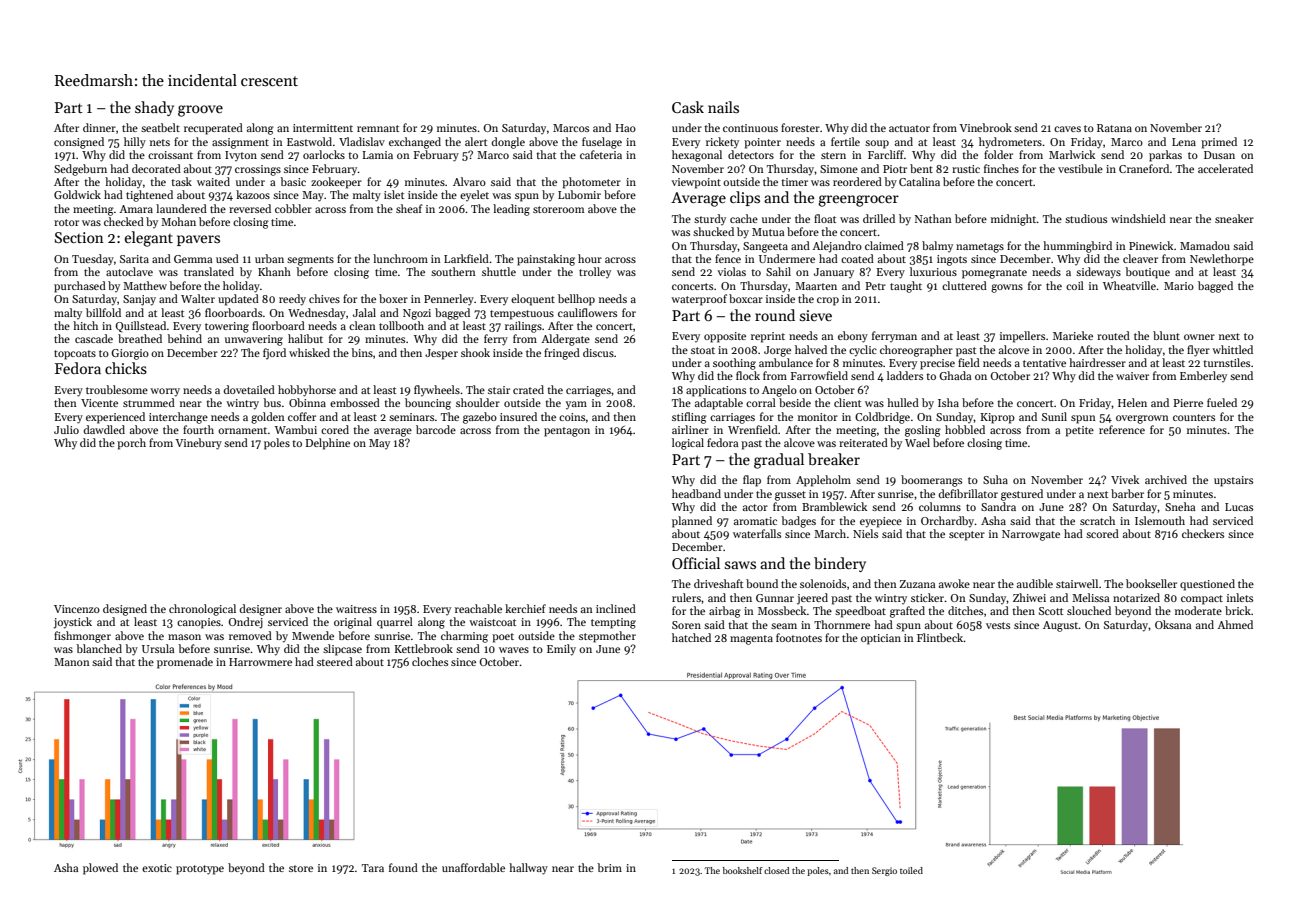 Image resolution: width=1308 pixels, height=924 pixels. Describe the element at coordinates (609, 867) in the image. I see `brim` at that location.
